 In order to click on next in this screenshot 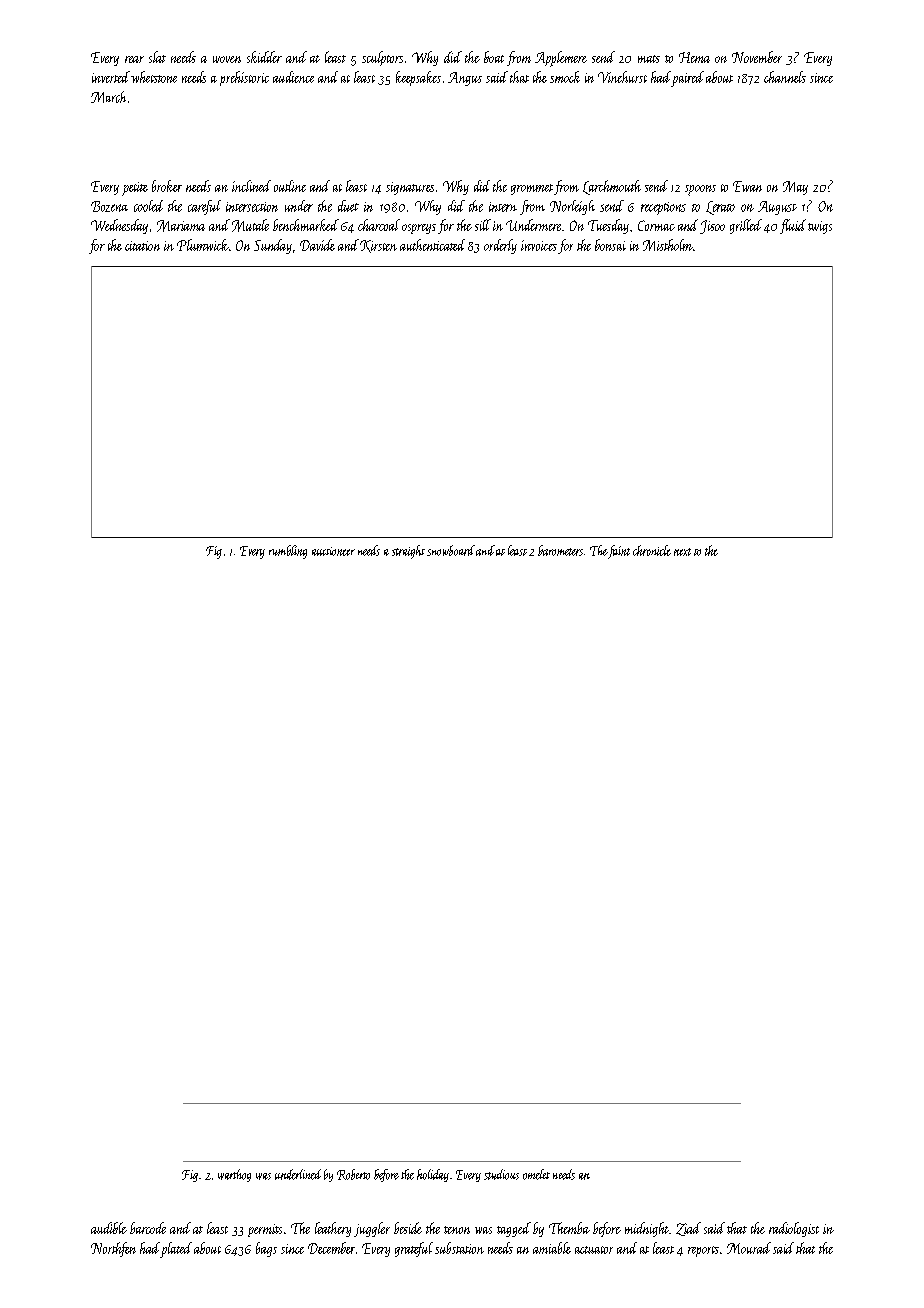, I will do `click(682, 552)`.
